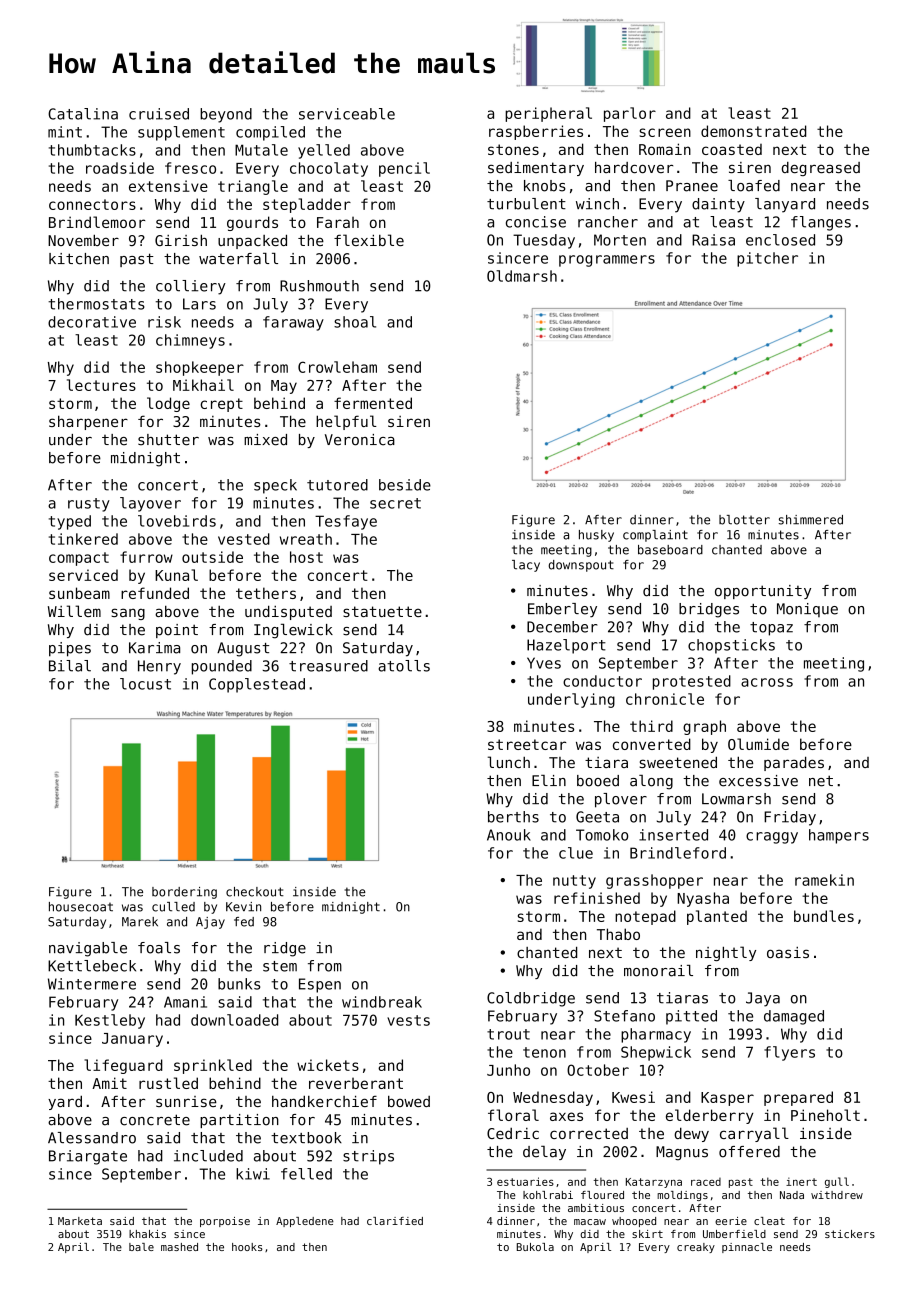 The image size is (924, 1314). What do you see at coordinates (404, 169) in the page?
I see `pencil` at bounding box center [404, 169].
